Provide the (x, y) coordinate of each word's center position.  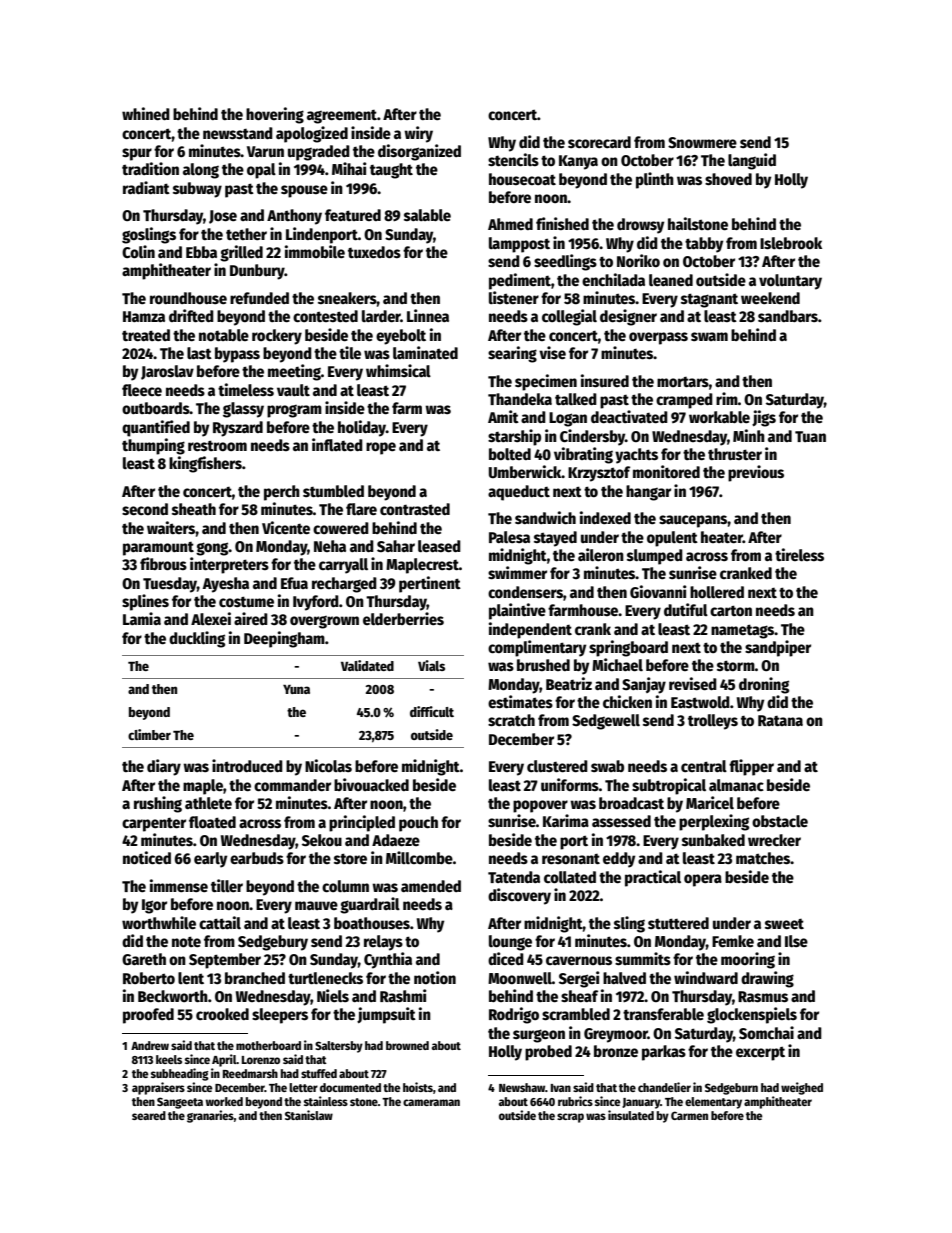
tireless (799, 555)
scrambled (576, 1014)
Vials (431, 665)
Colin (138, 252)
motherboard (268, 1045)
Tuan (810, 436)
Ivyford (316, 603)
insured (605, 381)
